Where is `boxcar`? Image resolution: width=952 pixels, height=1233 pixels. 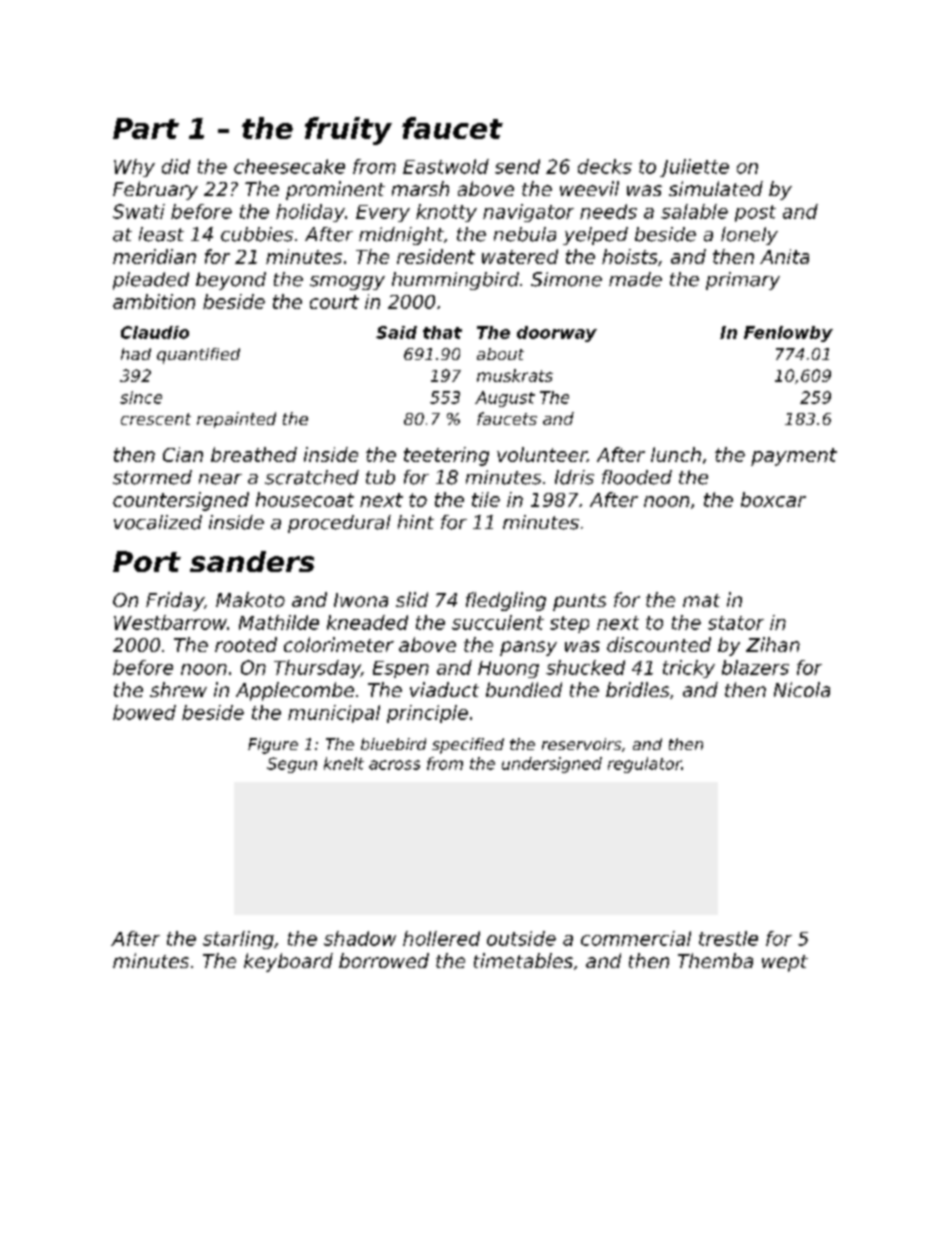 boxcar is located at coordinates (773, 499).
